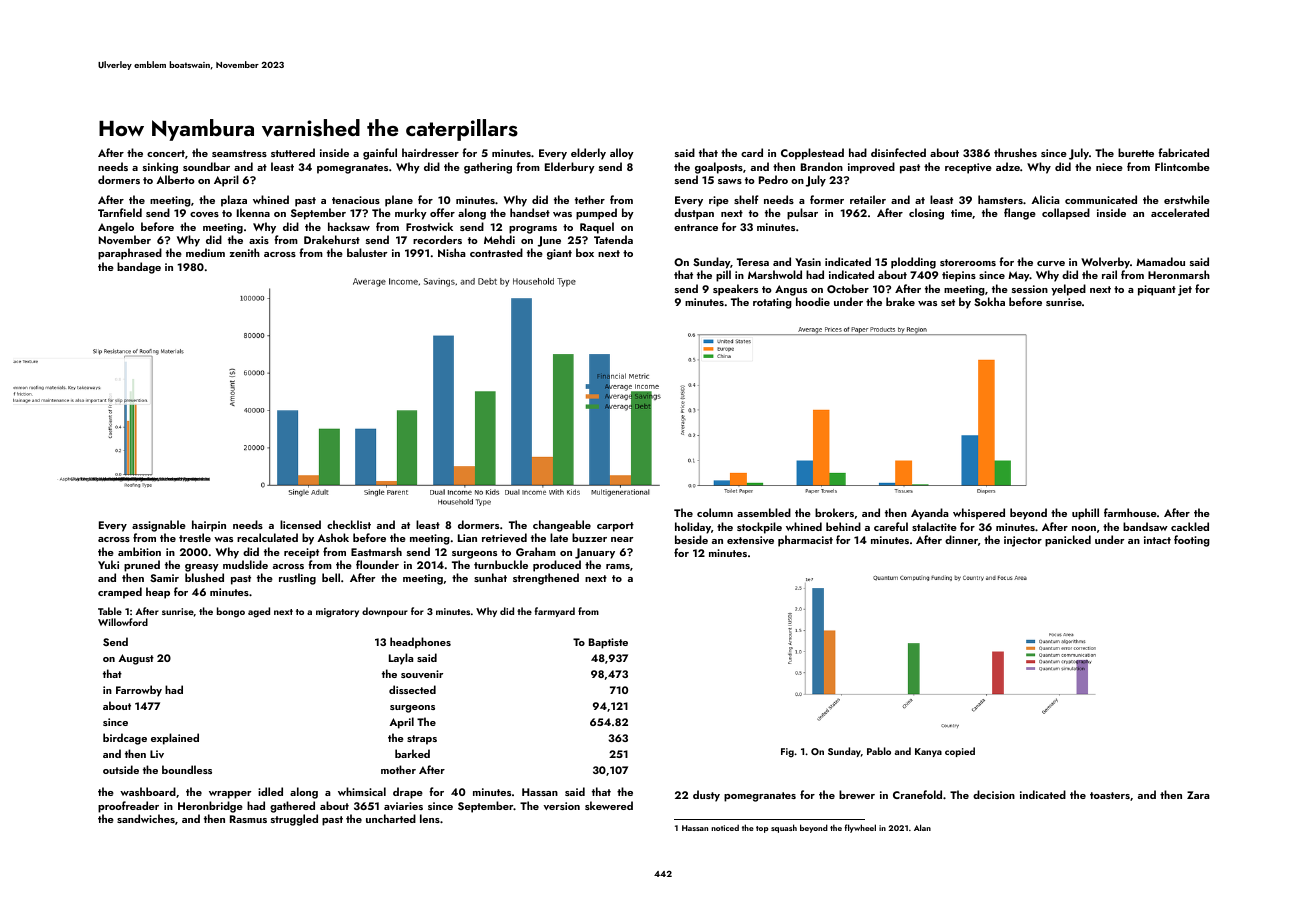 The height and width of the document is (924, 1308). Describe the element at coordinates (1068, 290) in the document. I see `yelped` at that location.
